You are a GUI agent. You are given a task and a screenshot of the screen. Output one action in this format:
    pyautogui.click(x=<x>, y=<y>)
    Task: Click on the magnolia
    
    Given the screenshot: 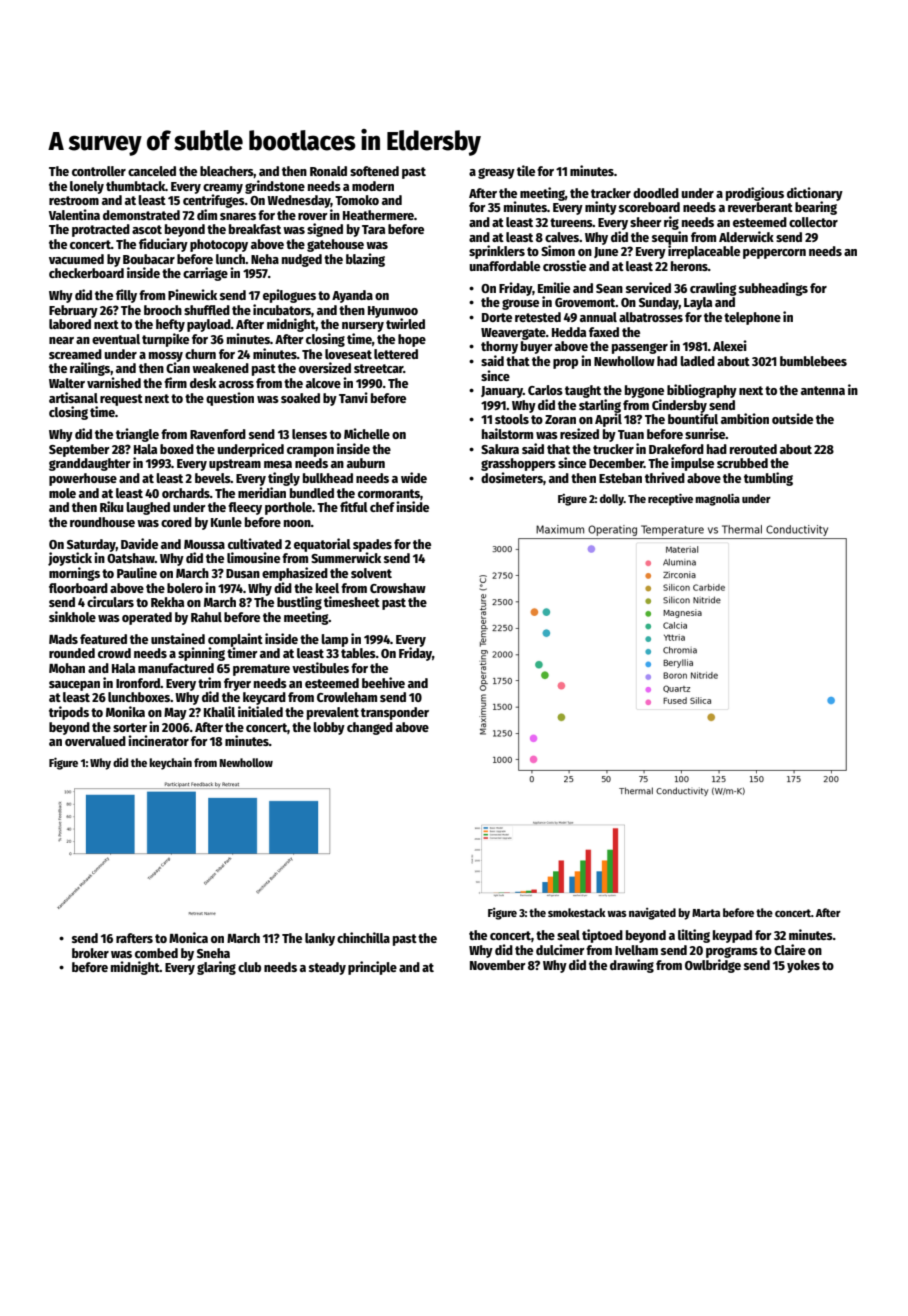 What is the action you would take?
    pyautogui.click(x=717, y=499)
